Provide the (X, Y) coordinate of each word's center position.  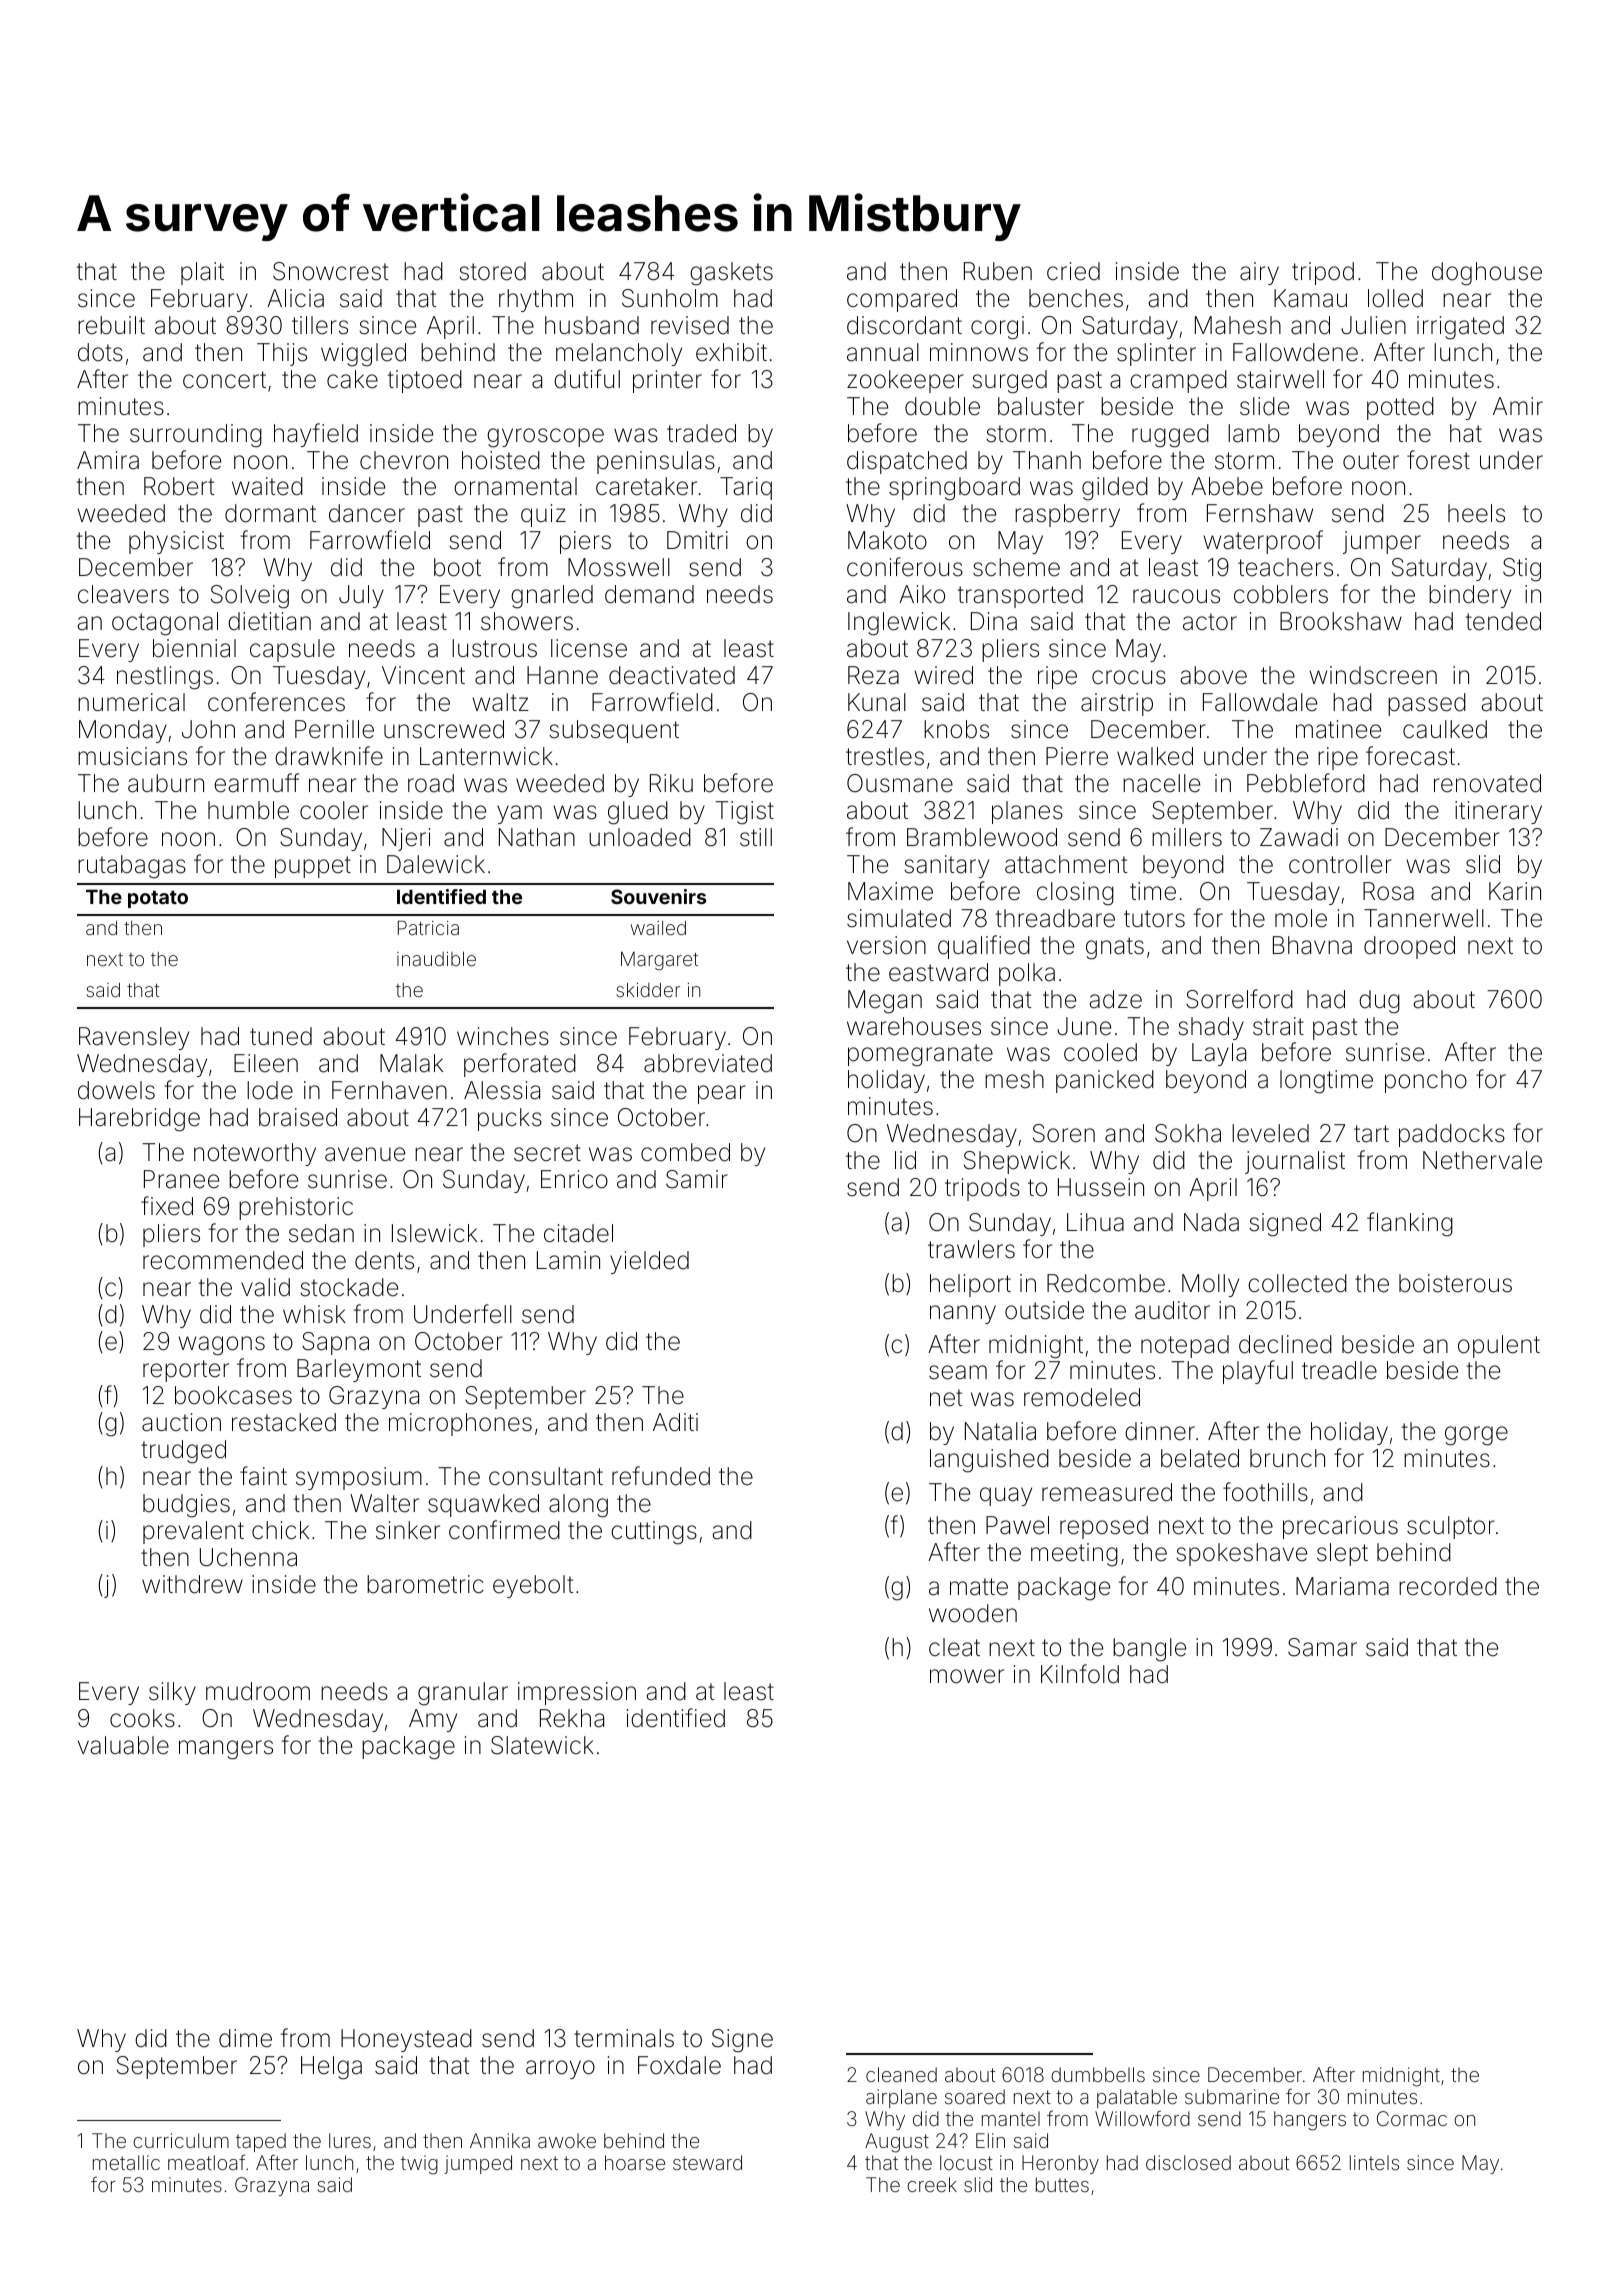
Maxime (890, 891)
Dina (994, 621)
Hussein (1101, 1187)
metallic (126, 2162)
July (361, 596)
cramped (1178, 381)
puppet (313, 867)
